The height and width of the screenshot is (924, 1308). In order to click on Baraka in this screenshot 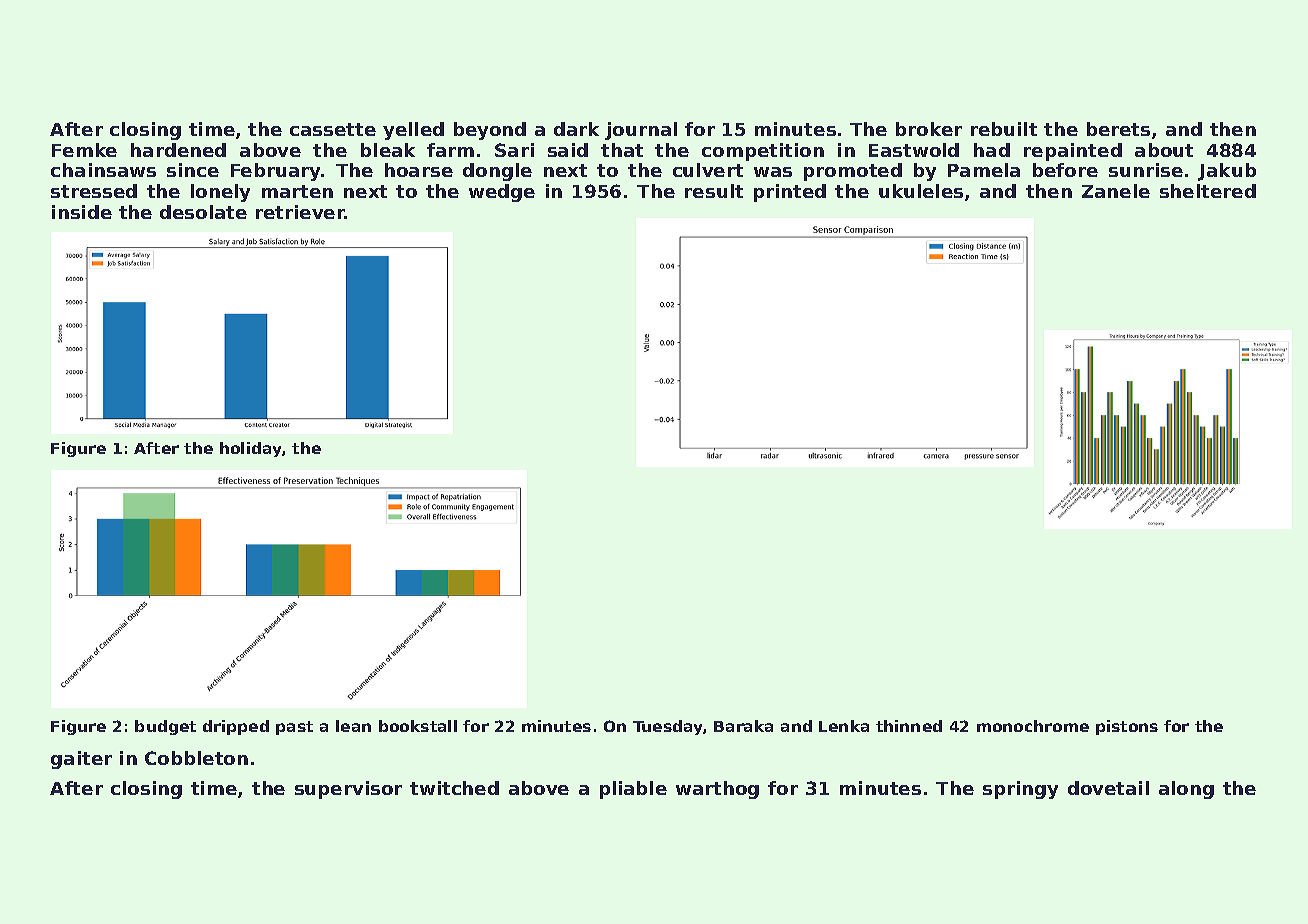, I will do `click(743, 726)`.
